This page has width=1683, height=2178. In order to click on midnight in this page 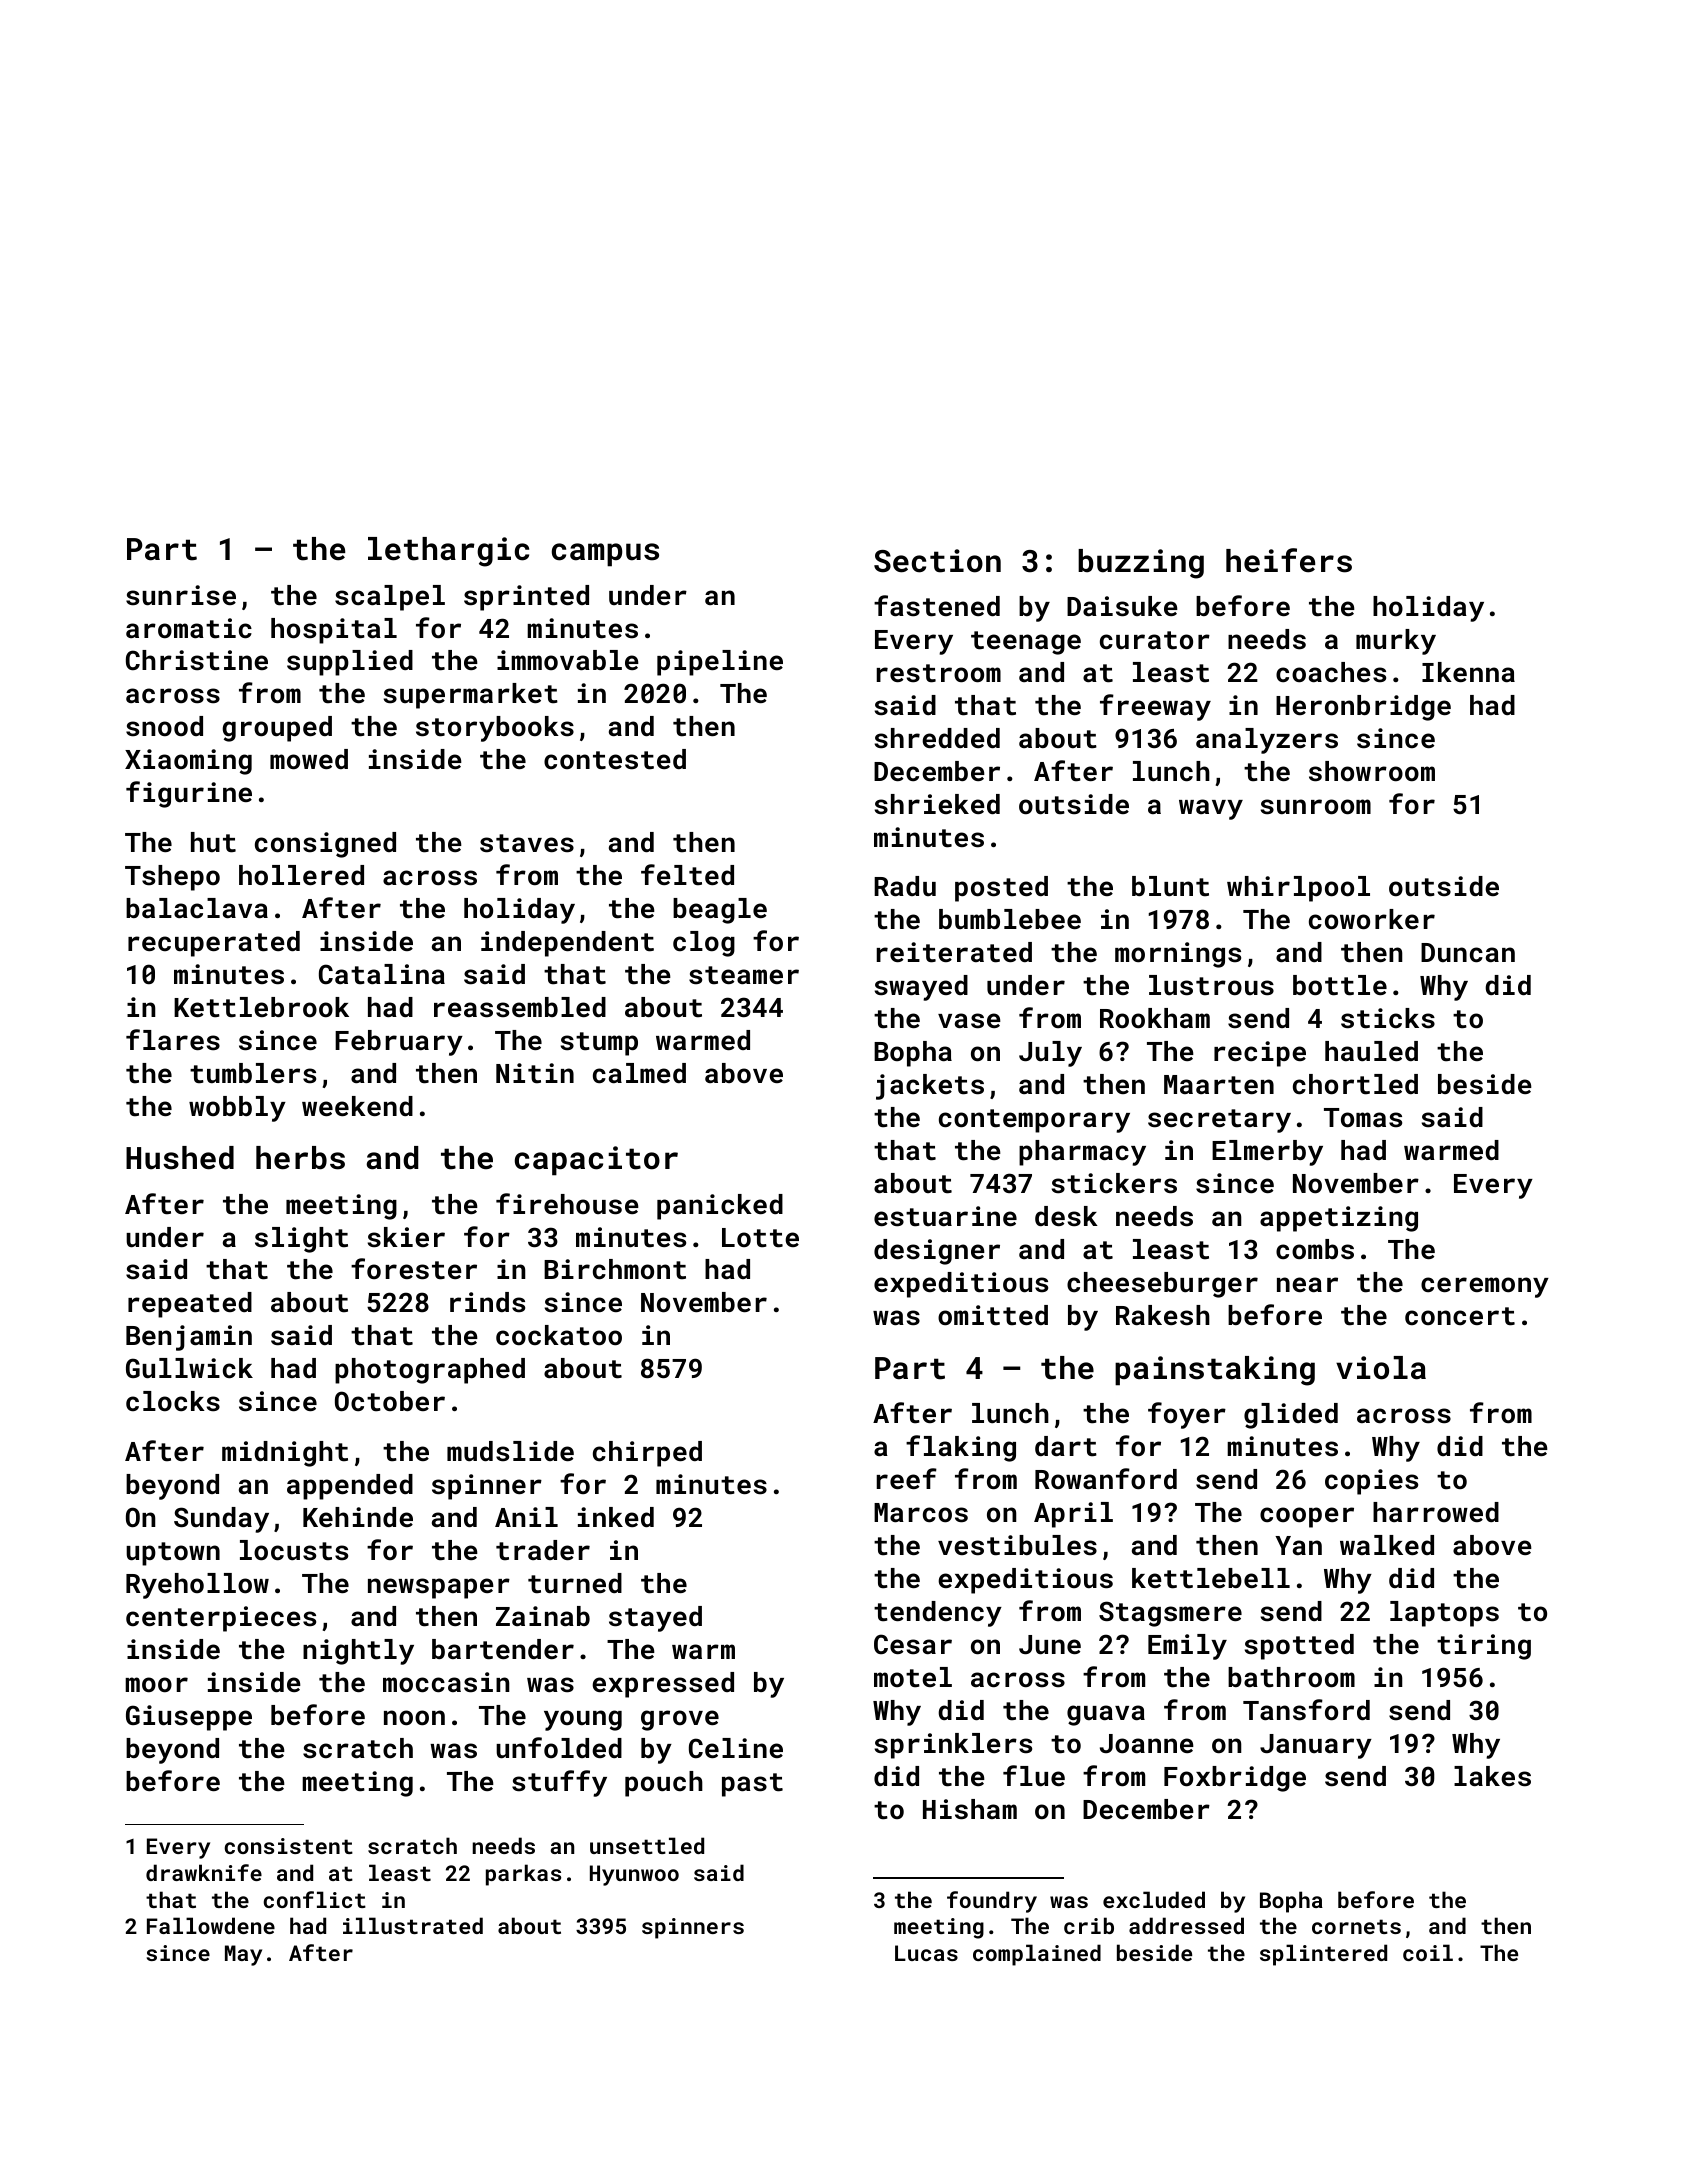, I will do `click(285, 1454)`.
